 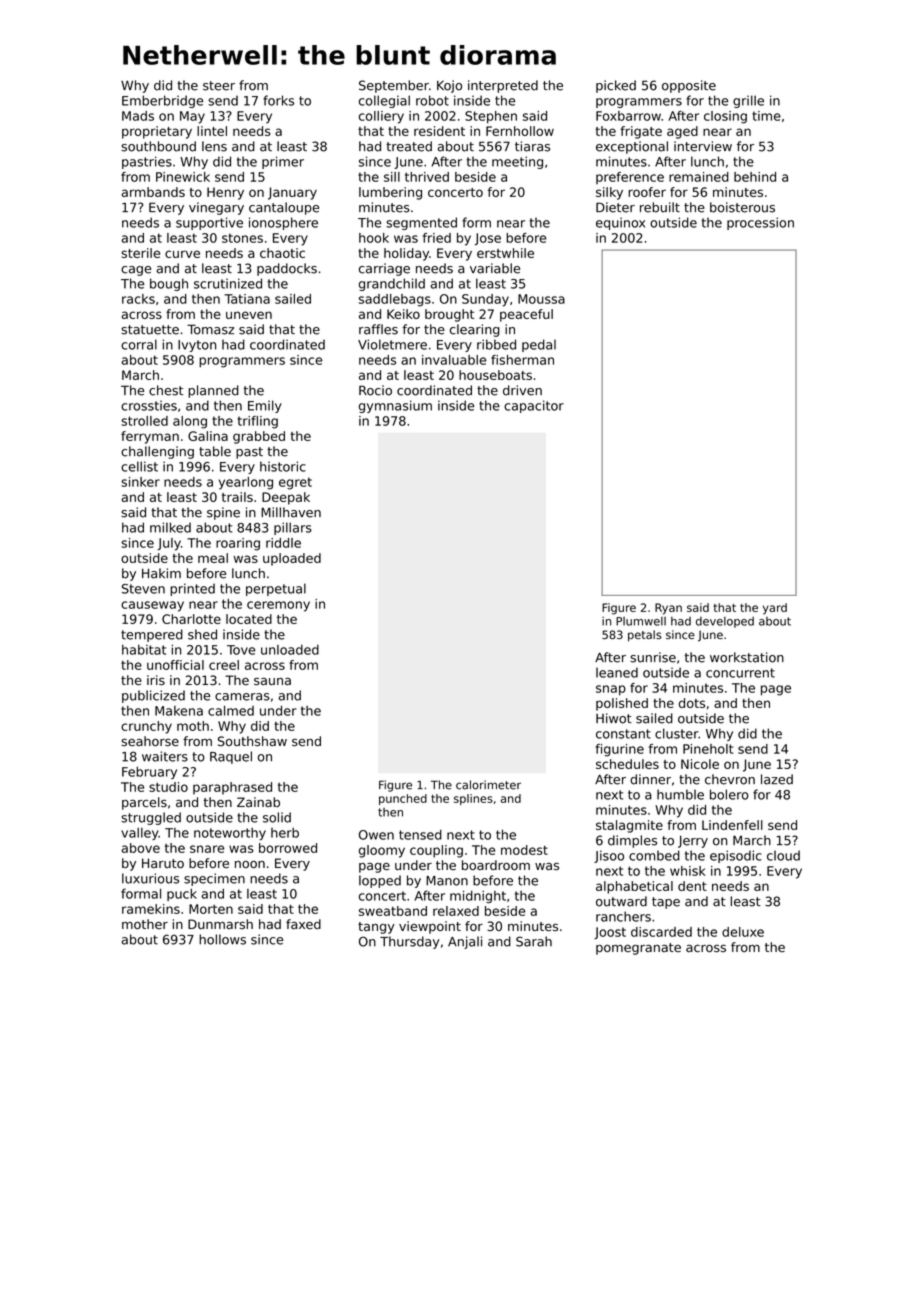 I want to click on Dunmarsh, so click(x=220, y=924).
